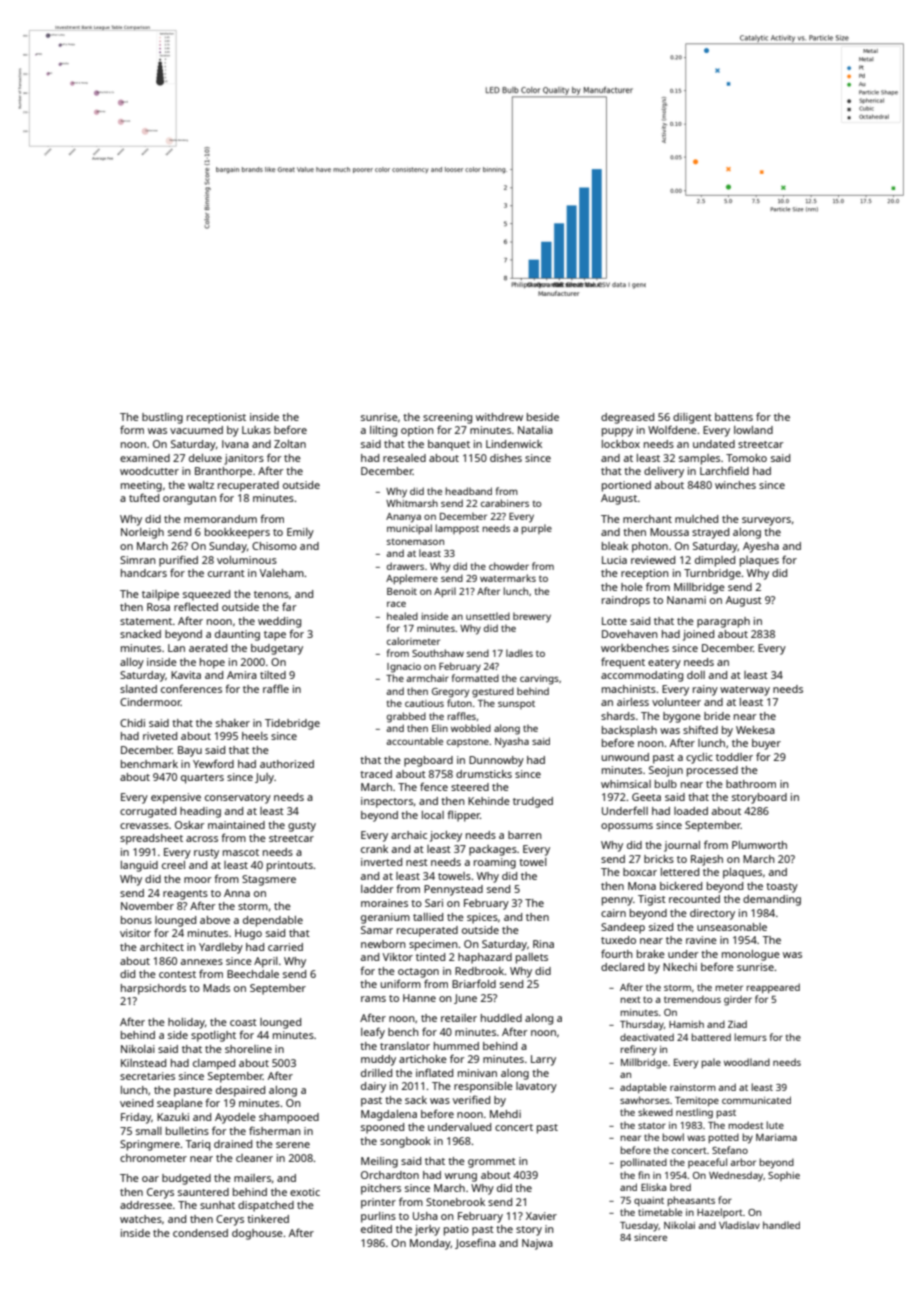 This screenshot has height=1308, width=924. What do you see at coordinates (642, 886) in the screenshot?
I see `Mona` at bounding box center [642, 886].
